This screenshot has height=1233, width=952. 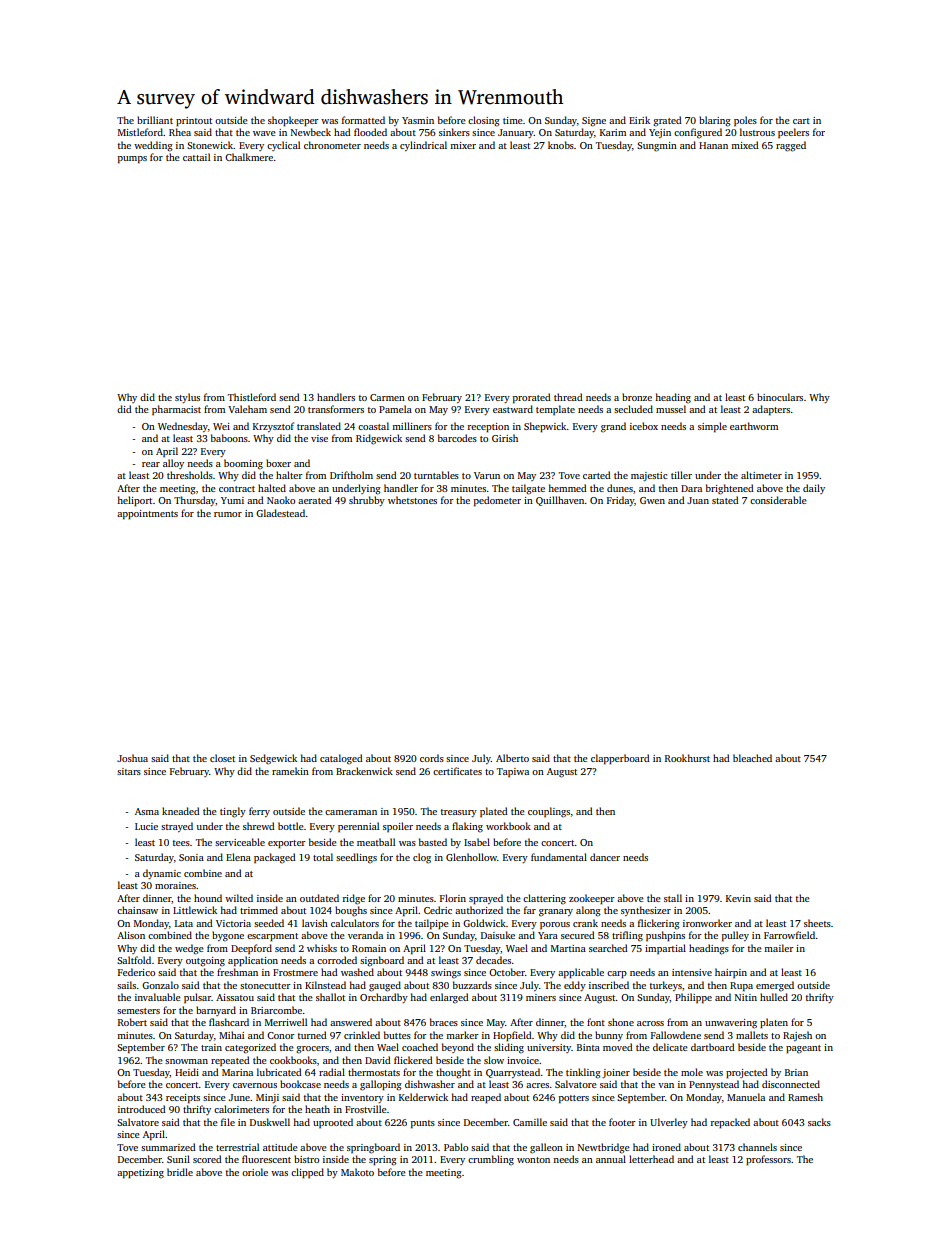 What do you see at coordinates (560, 501) in the screenshot?
I see `Quillhaven` at bounding box center [560, 501].
